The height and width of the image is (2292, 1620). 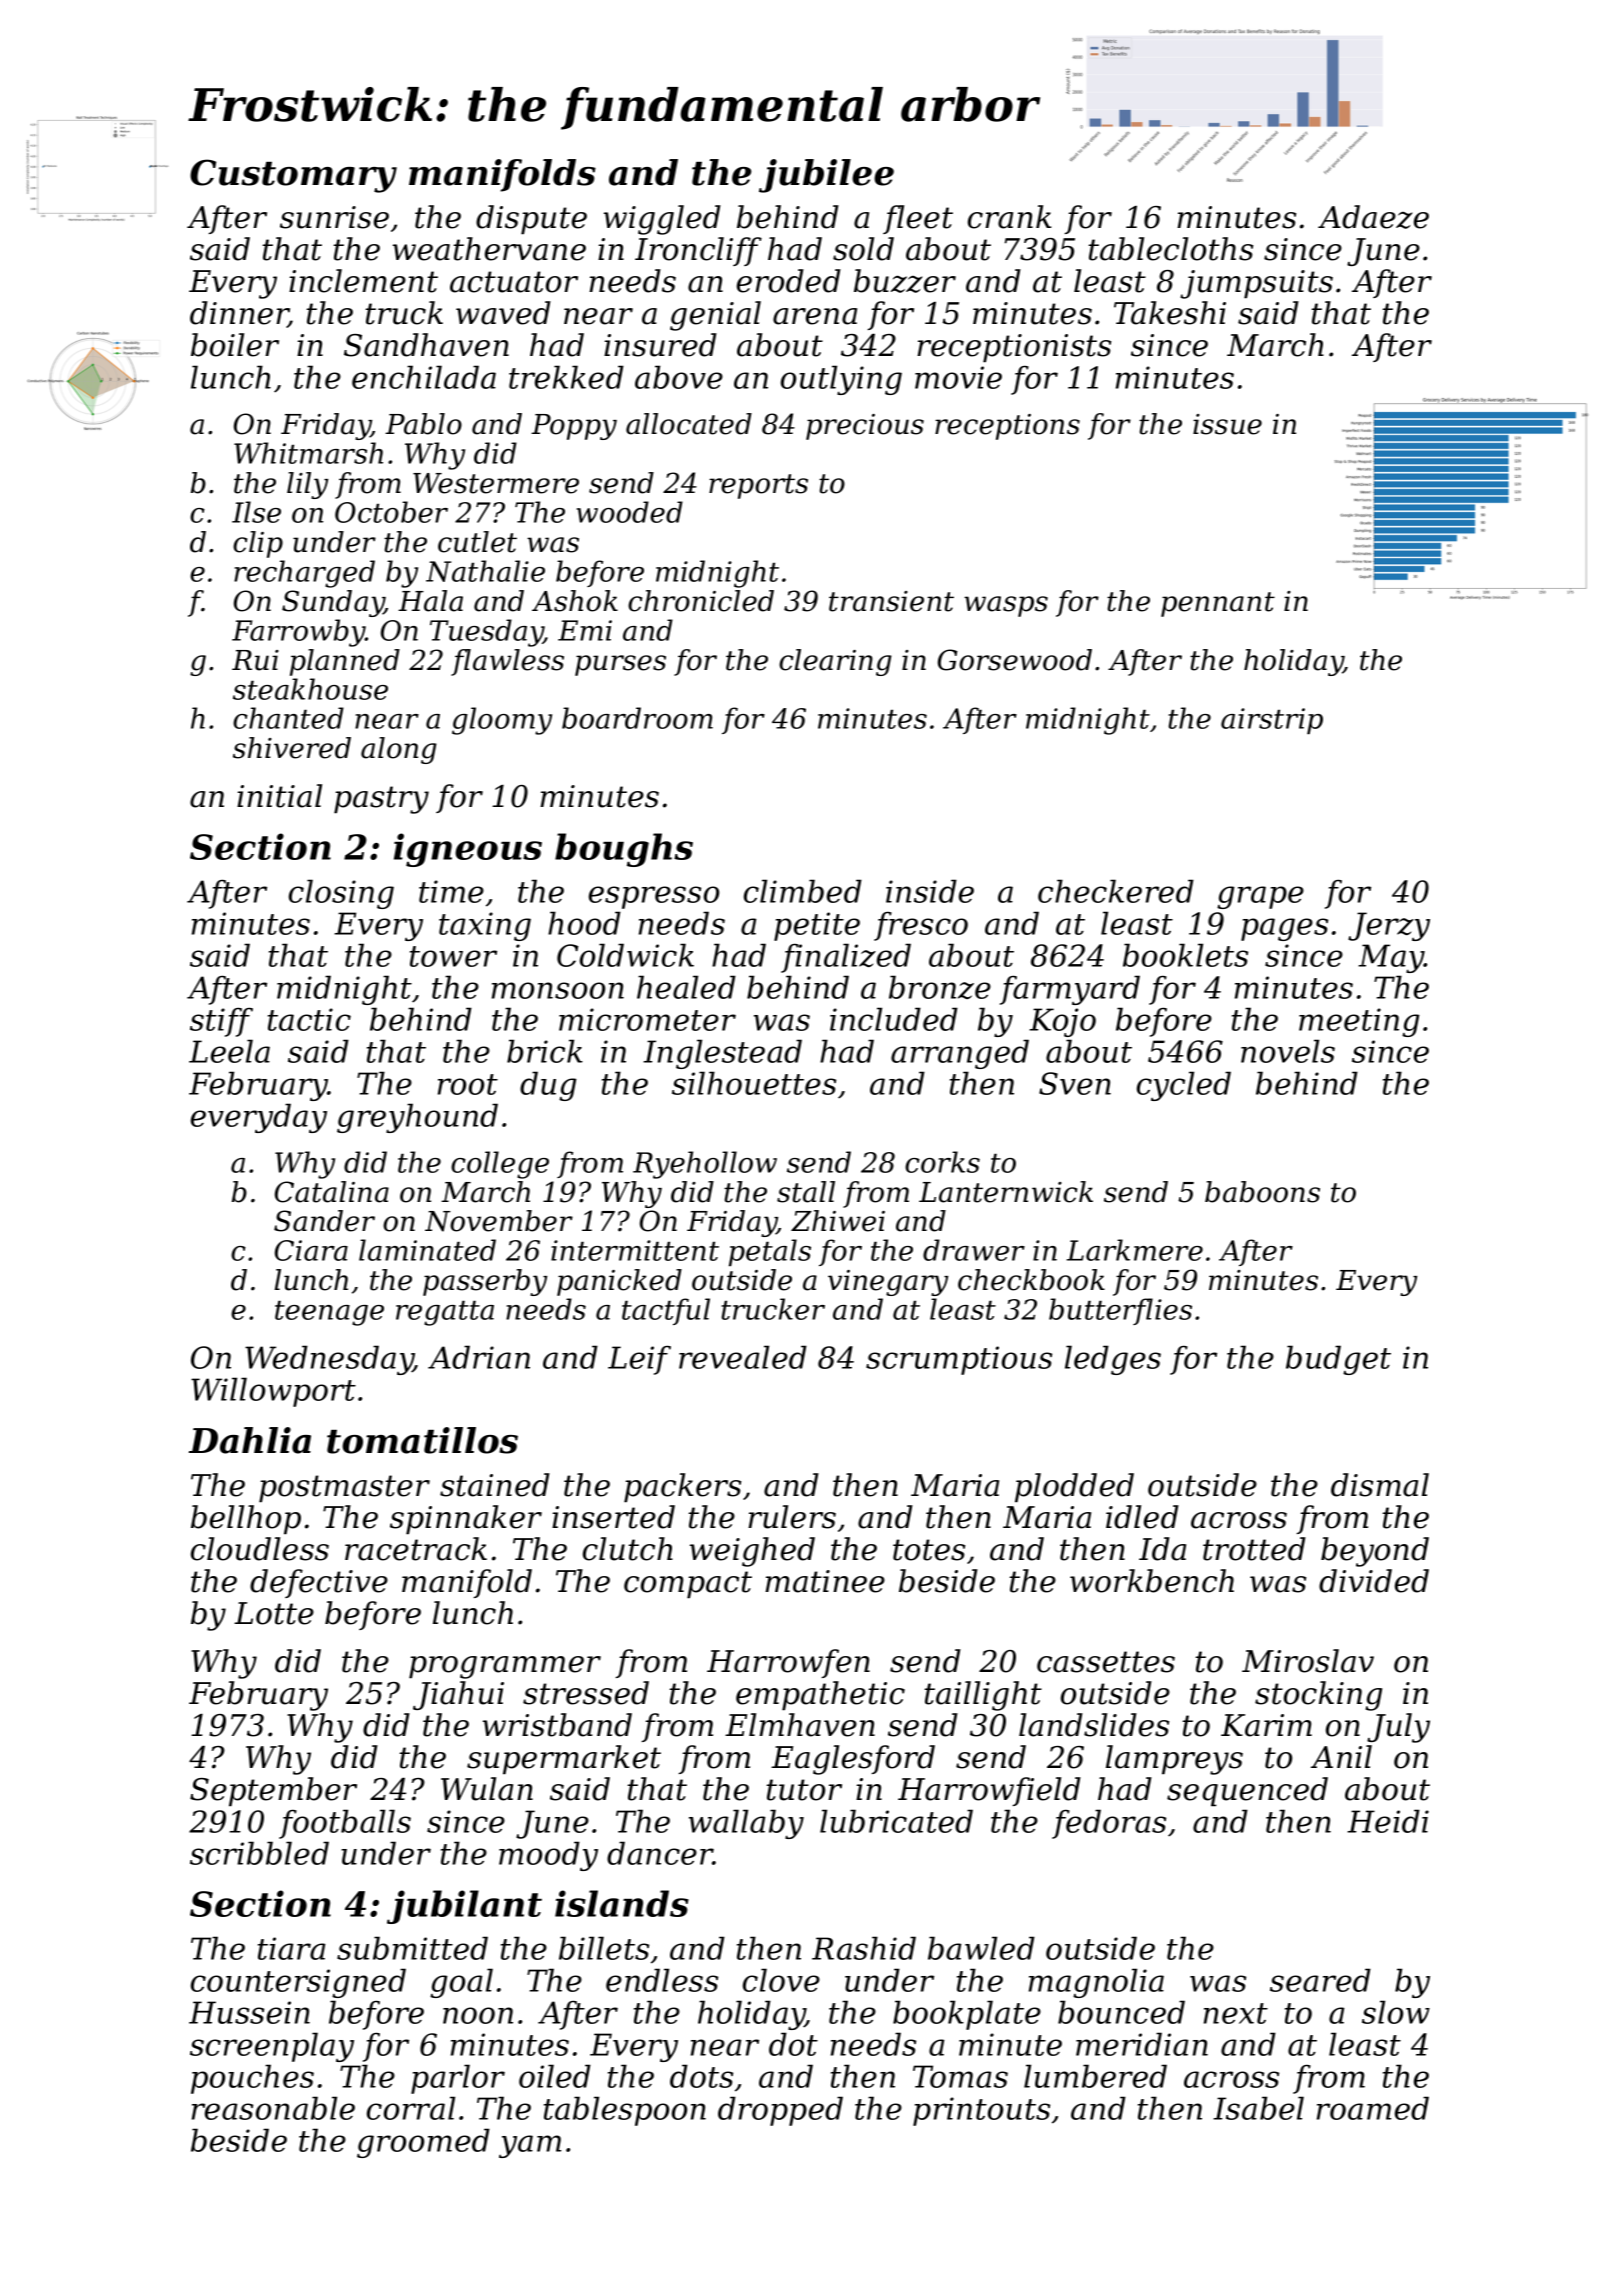 I want to click on monsoon, so click(x=558, y=990).
